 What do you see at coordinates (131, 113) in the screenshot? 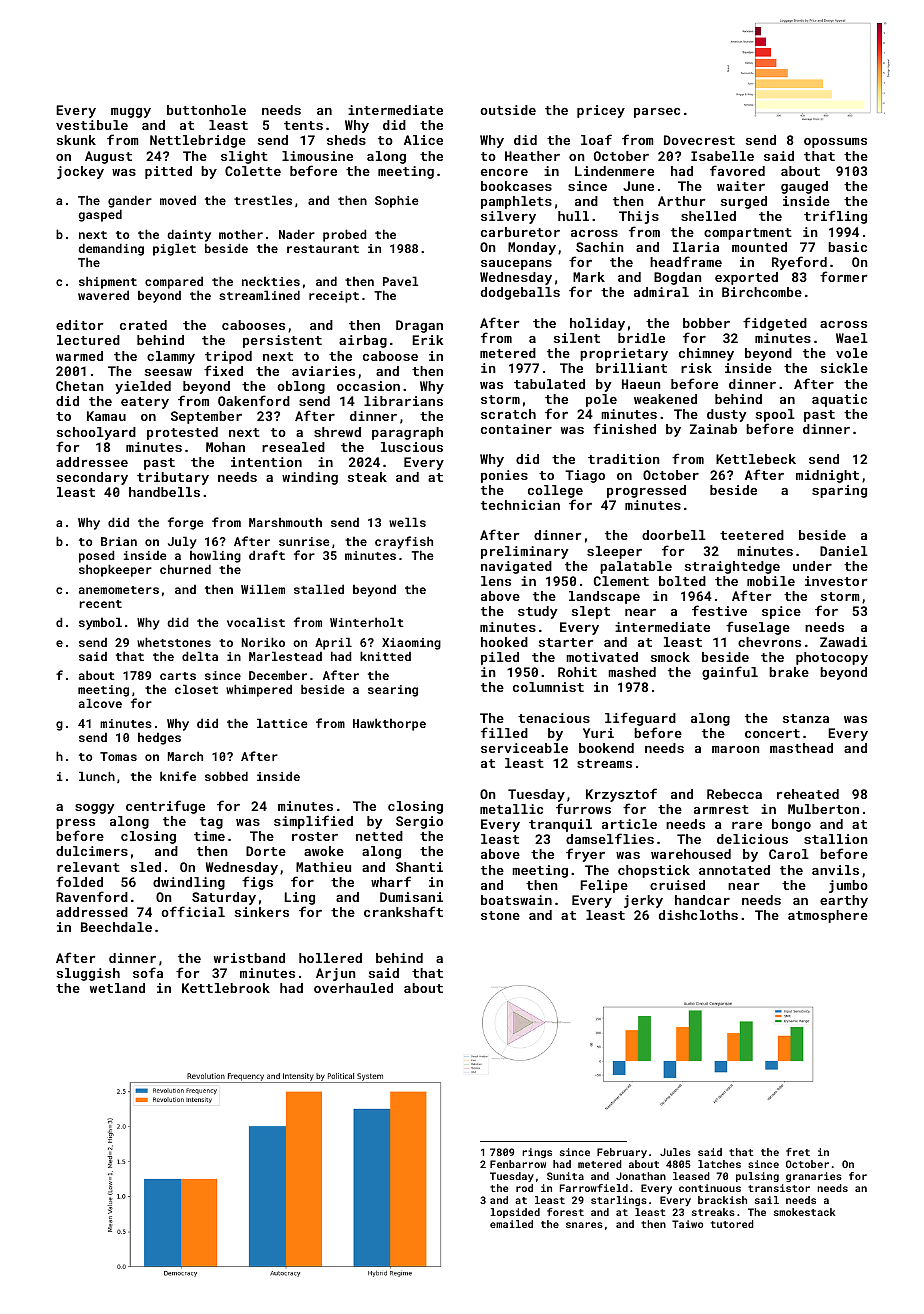
I see `muggy` at bounding box center [131, 113].
